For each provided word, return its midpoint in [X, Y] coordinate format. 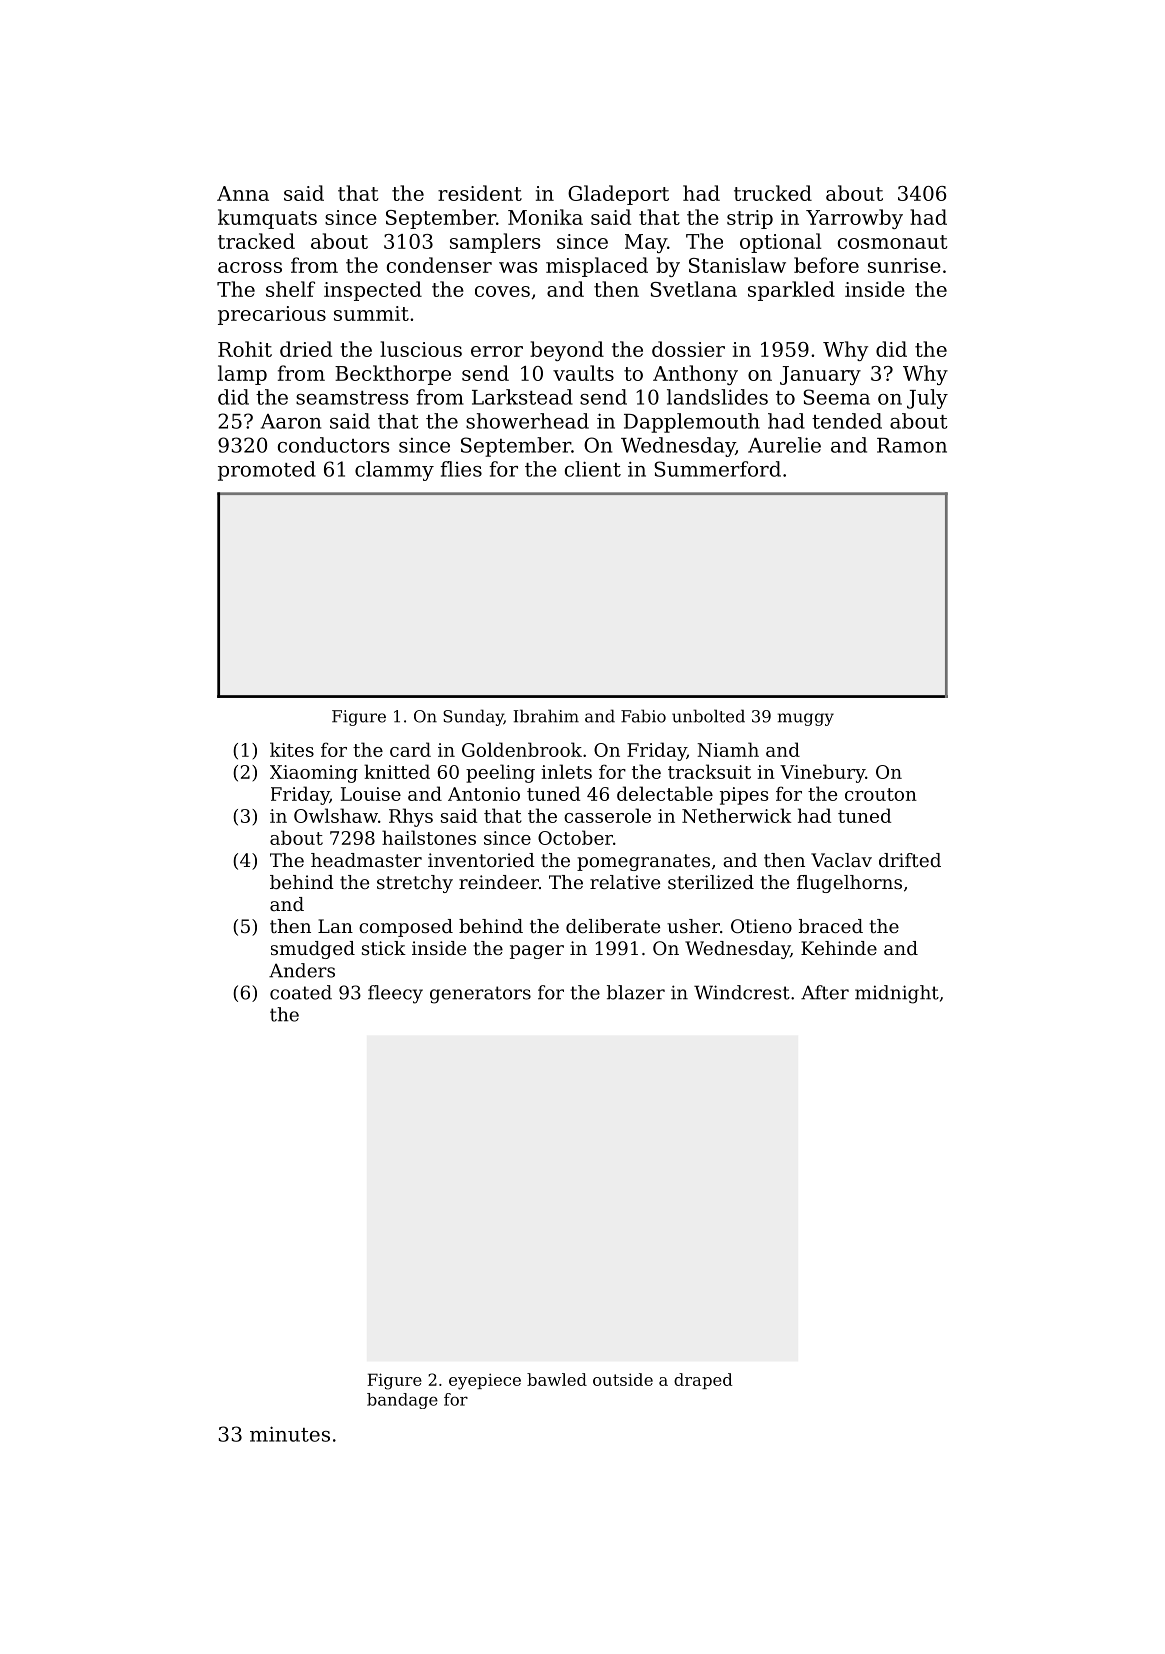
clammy [394, 471]
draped [703, 1381]
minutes [290, 1434]
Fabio [643, 716]
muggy [806, 719]
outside [623, 1379]
